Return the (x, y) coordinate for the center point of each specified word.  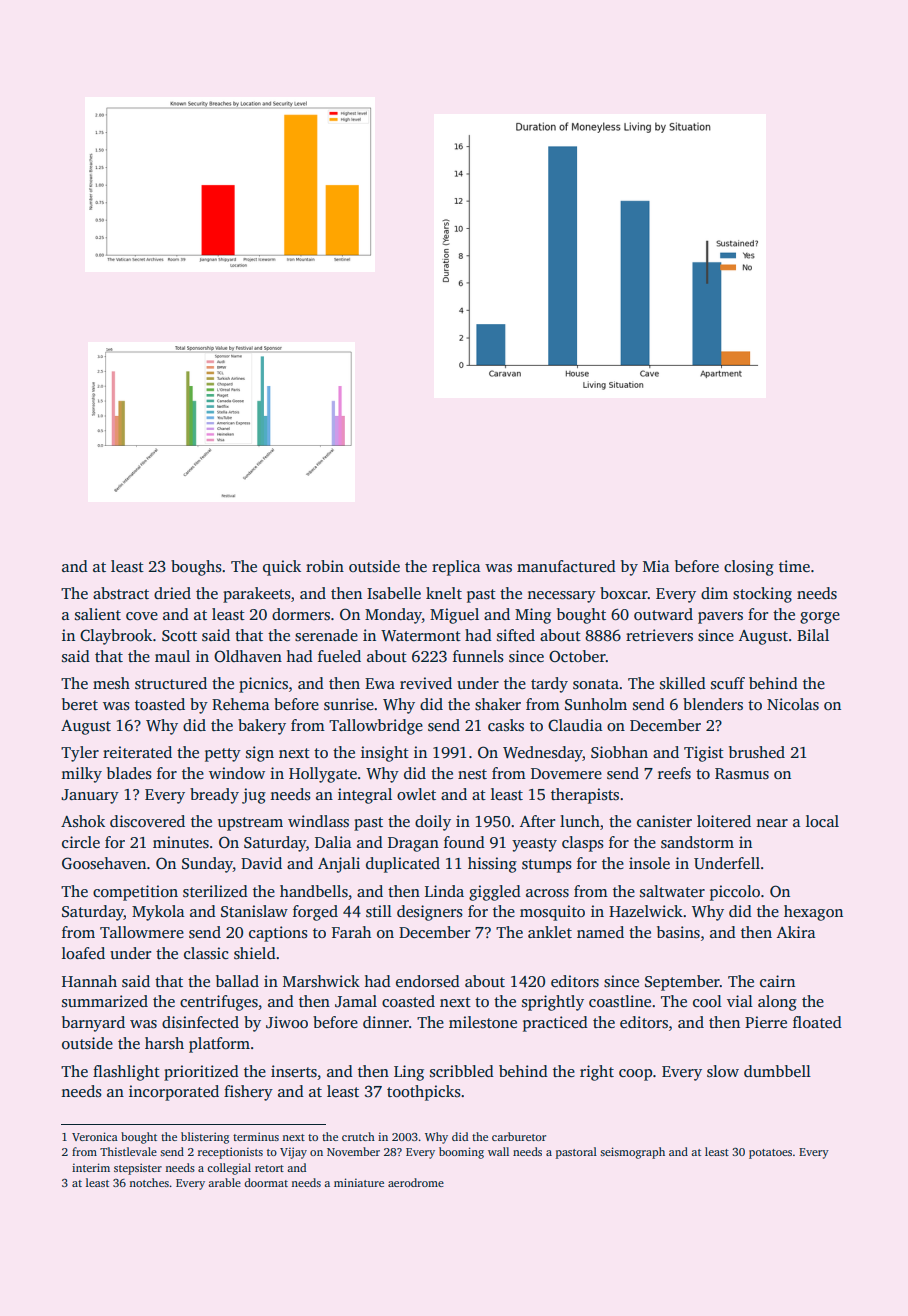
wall (498, 1151)
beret (80, 704)
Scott (179, 636)
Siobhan (619, 752)
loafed (83, 953)
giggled (495, 893)
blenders (713, 704)
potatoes (770, 1154)
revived (426, 683)
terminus (256, 1136)
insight (385, 754)
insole (649, 863)
